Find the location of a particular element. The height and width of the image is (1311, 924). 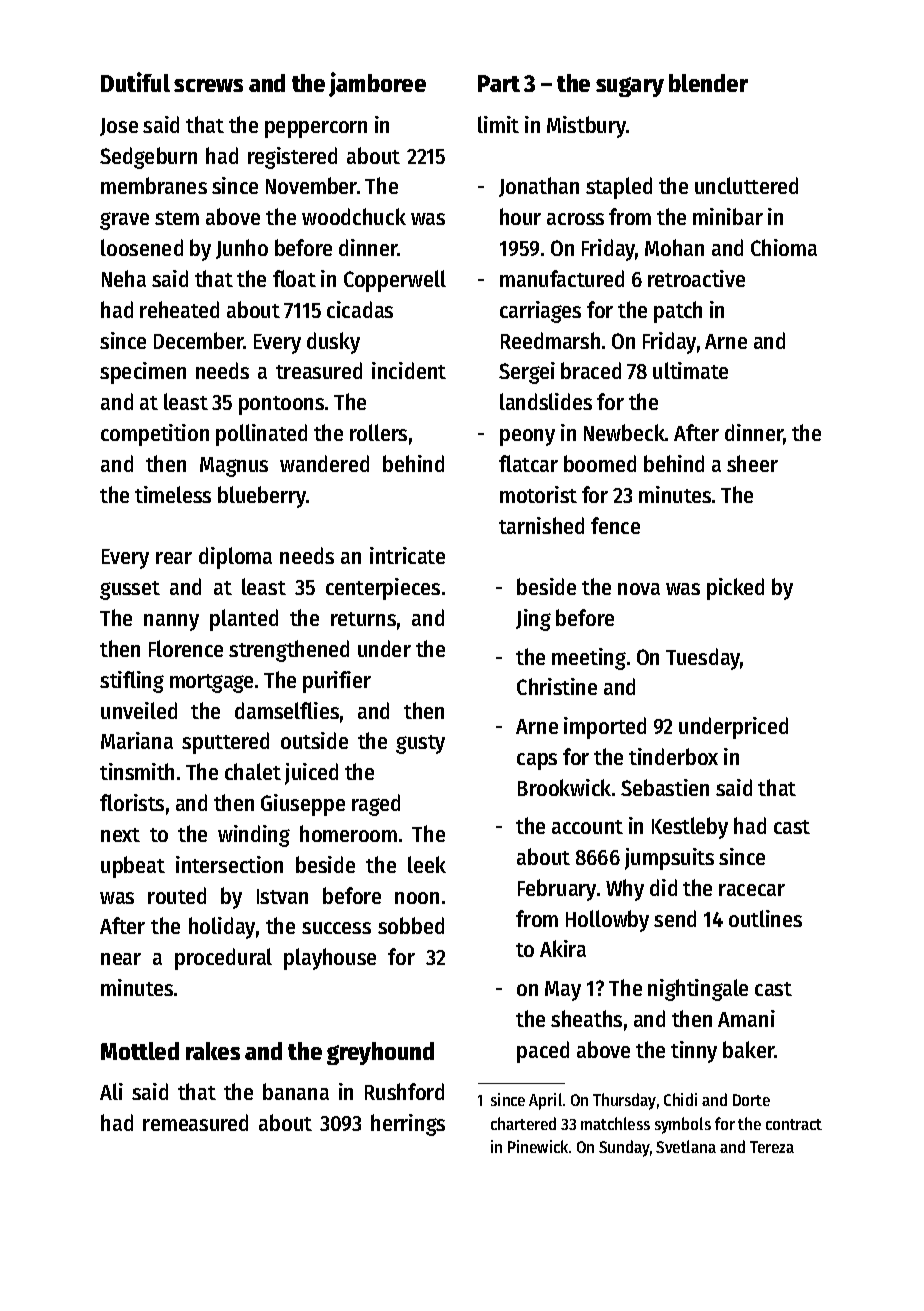

remeasured is located at coordinates (195, 1122).
